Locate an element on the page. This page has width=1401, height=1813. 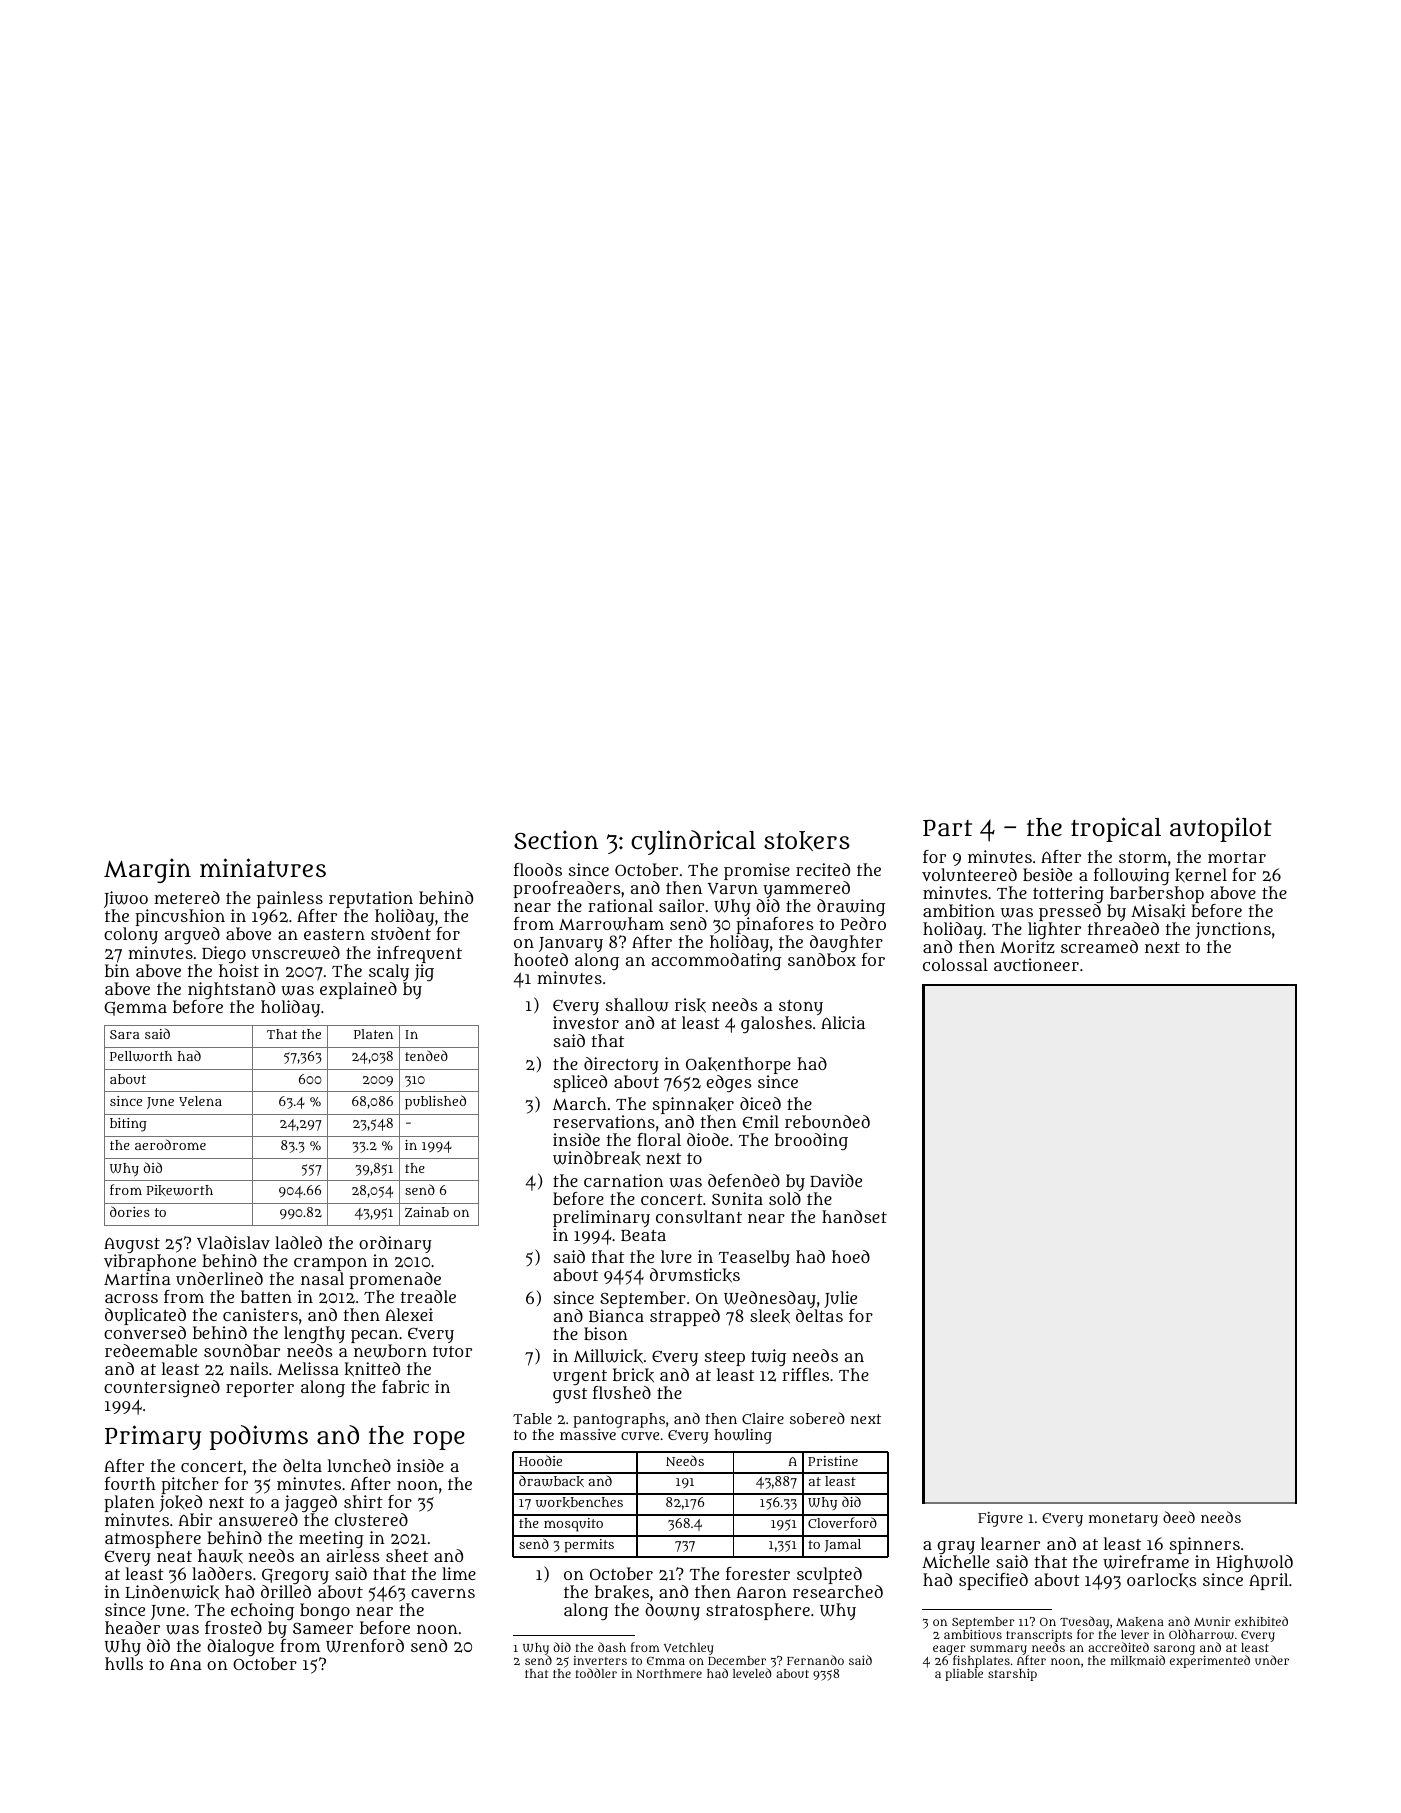
tropical is located at coordinates (1116, 829).
